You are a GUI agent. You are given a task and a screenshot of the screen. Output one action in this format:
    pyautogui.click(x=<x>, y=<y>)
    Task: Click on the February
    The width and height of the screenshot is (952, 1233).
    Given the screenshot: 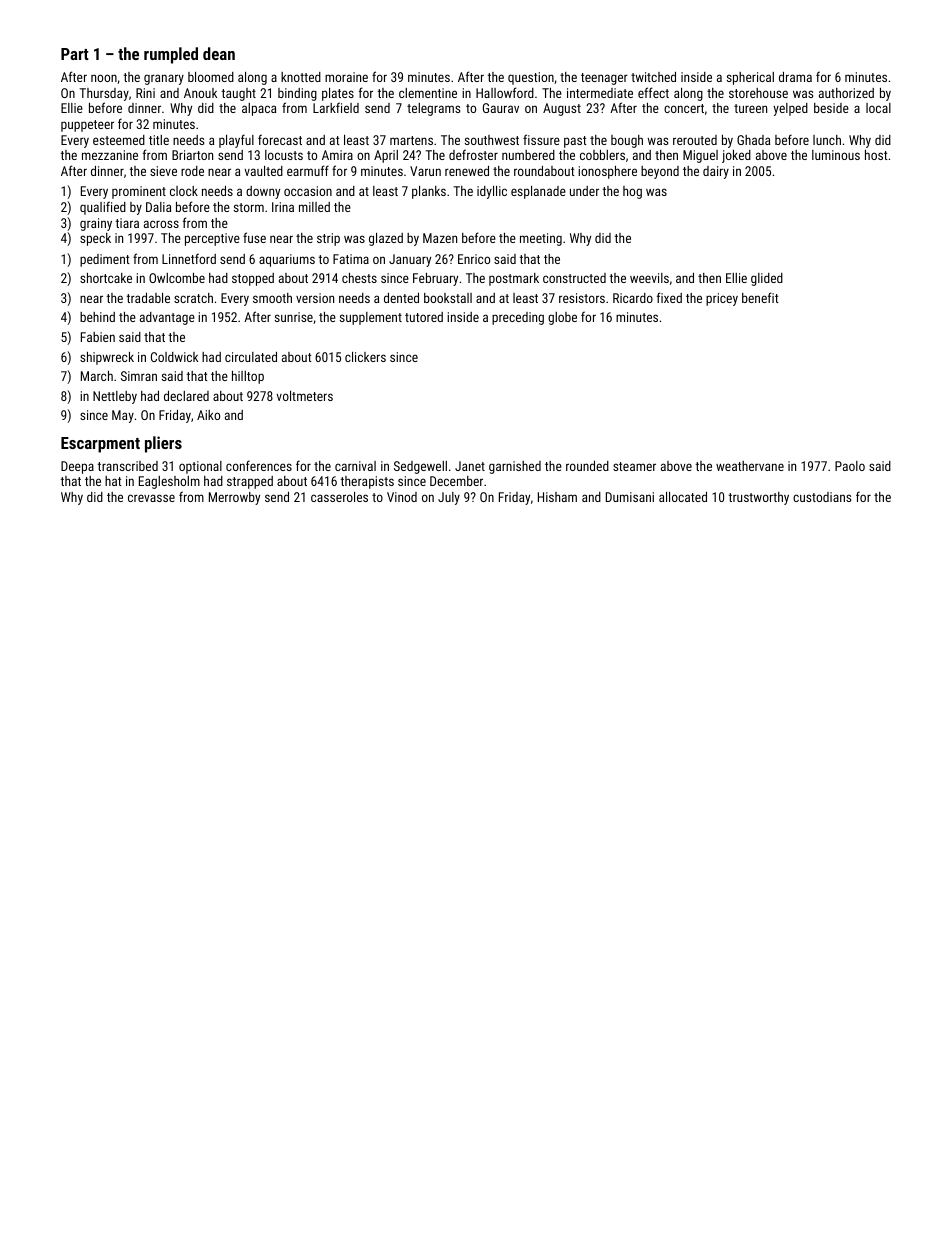 What is the action you would take?
    pyautogui.click(x=435, y=279)
